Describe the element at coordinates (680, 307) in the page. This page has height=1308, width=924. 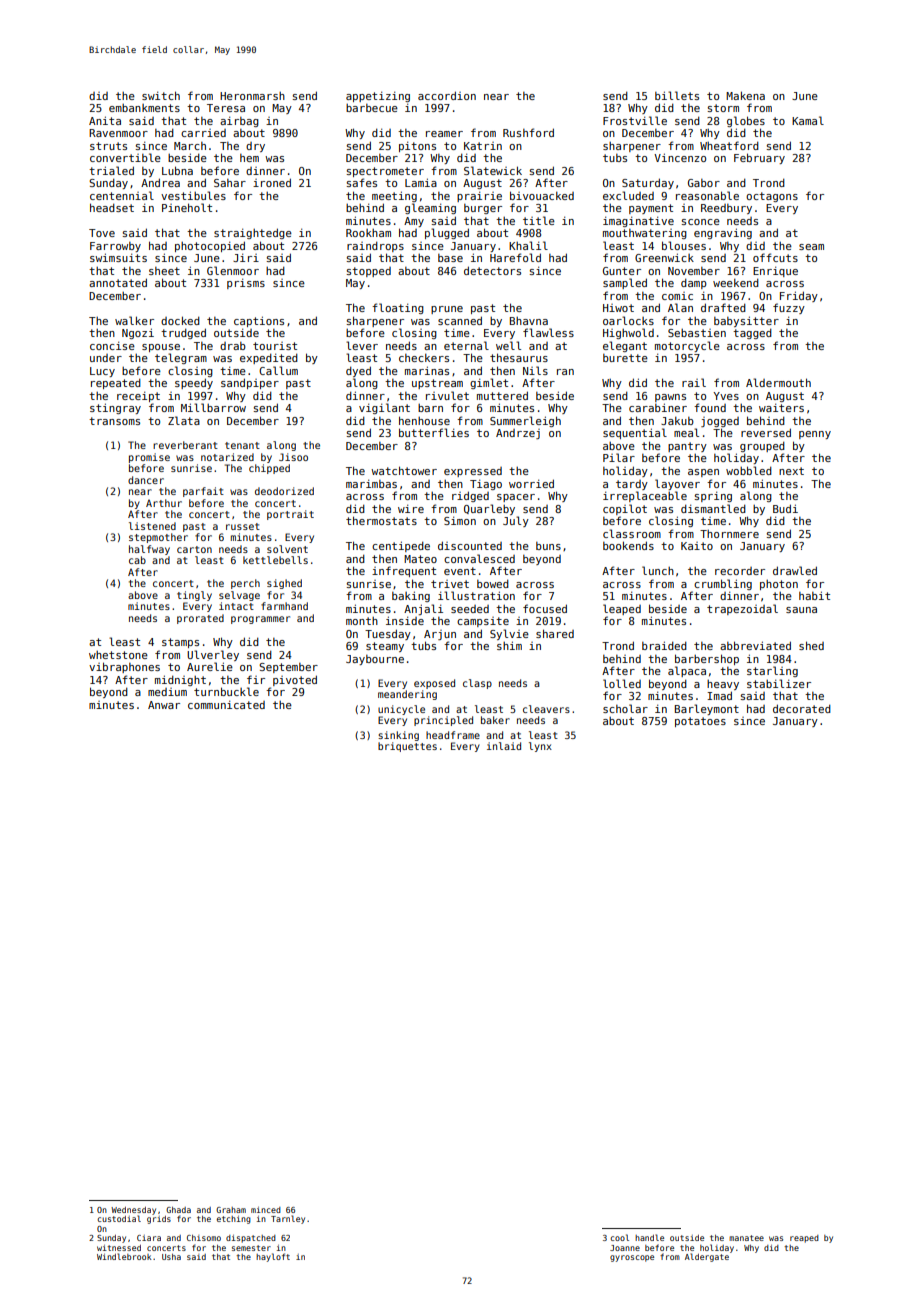
I see `Alan` at that location.
